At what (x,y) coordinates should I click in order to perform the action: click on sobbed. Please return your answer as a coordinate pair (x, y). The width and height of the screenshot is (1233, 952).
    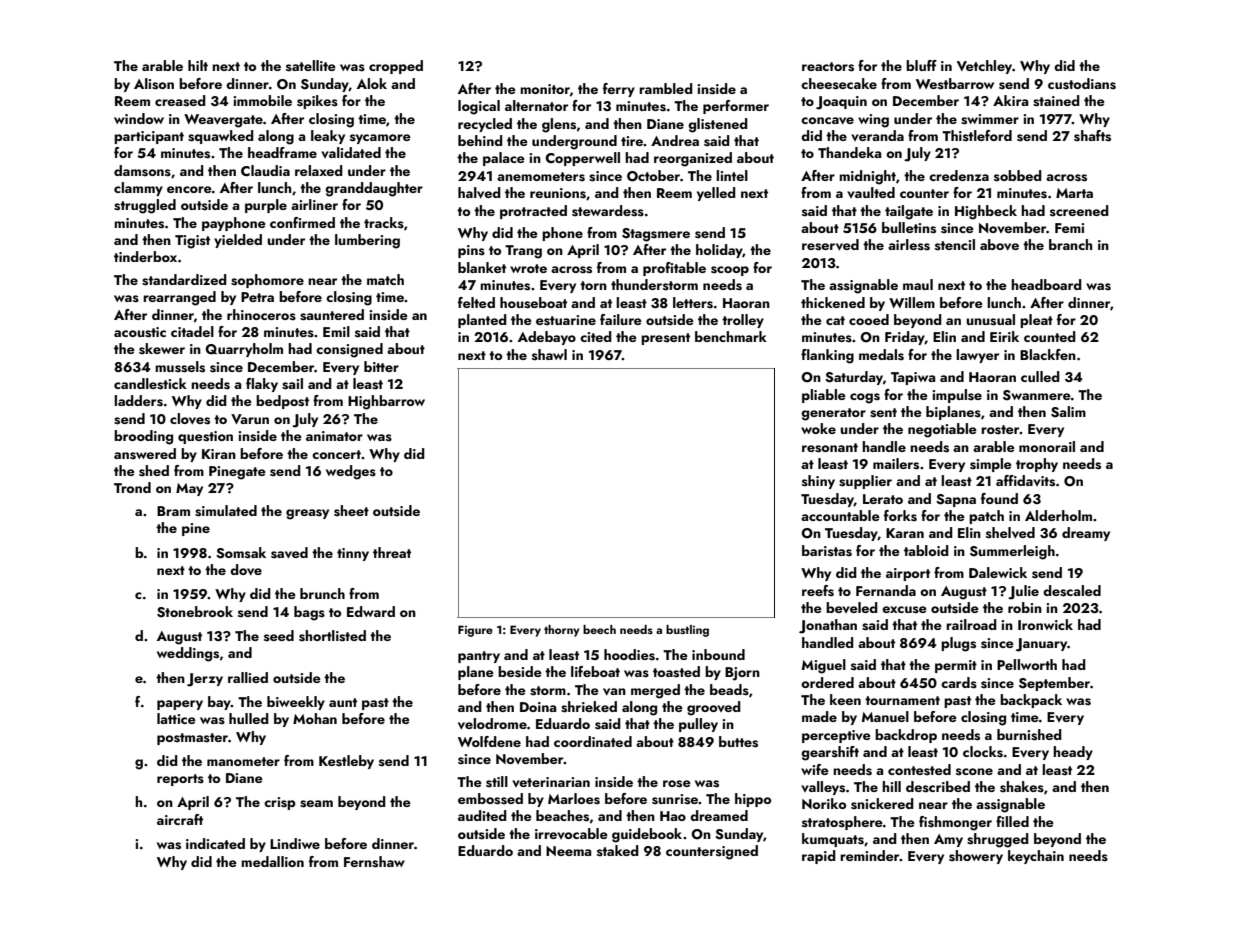
    Looking at the image, I should click on (1018, 176).
